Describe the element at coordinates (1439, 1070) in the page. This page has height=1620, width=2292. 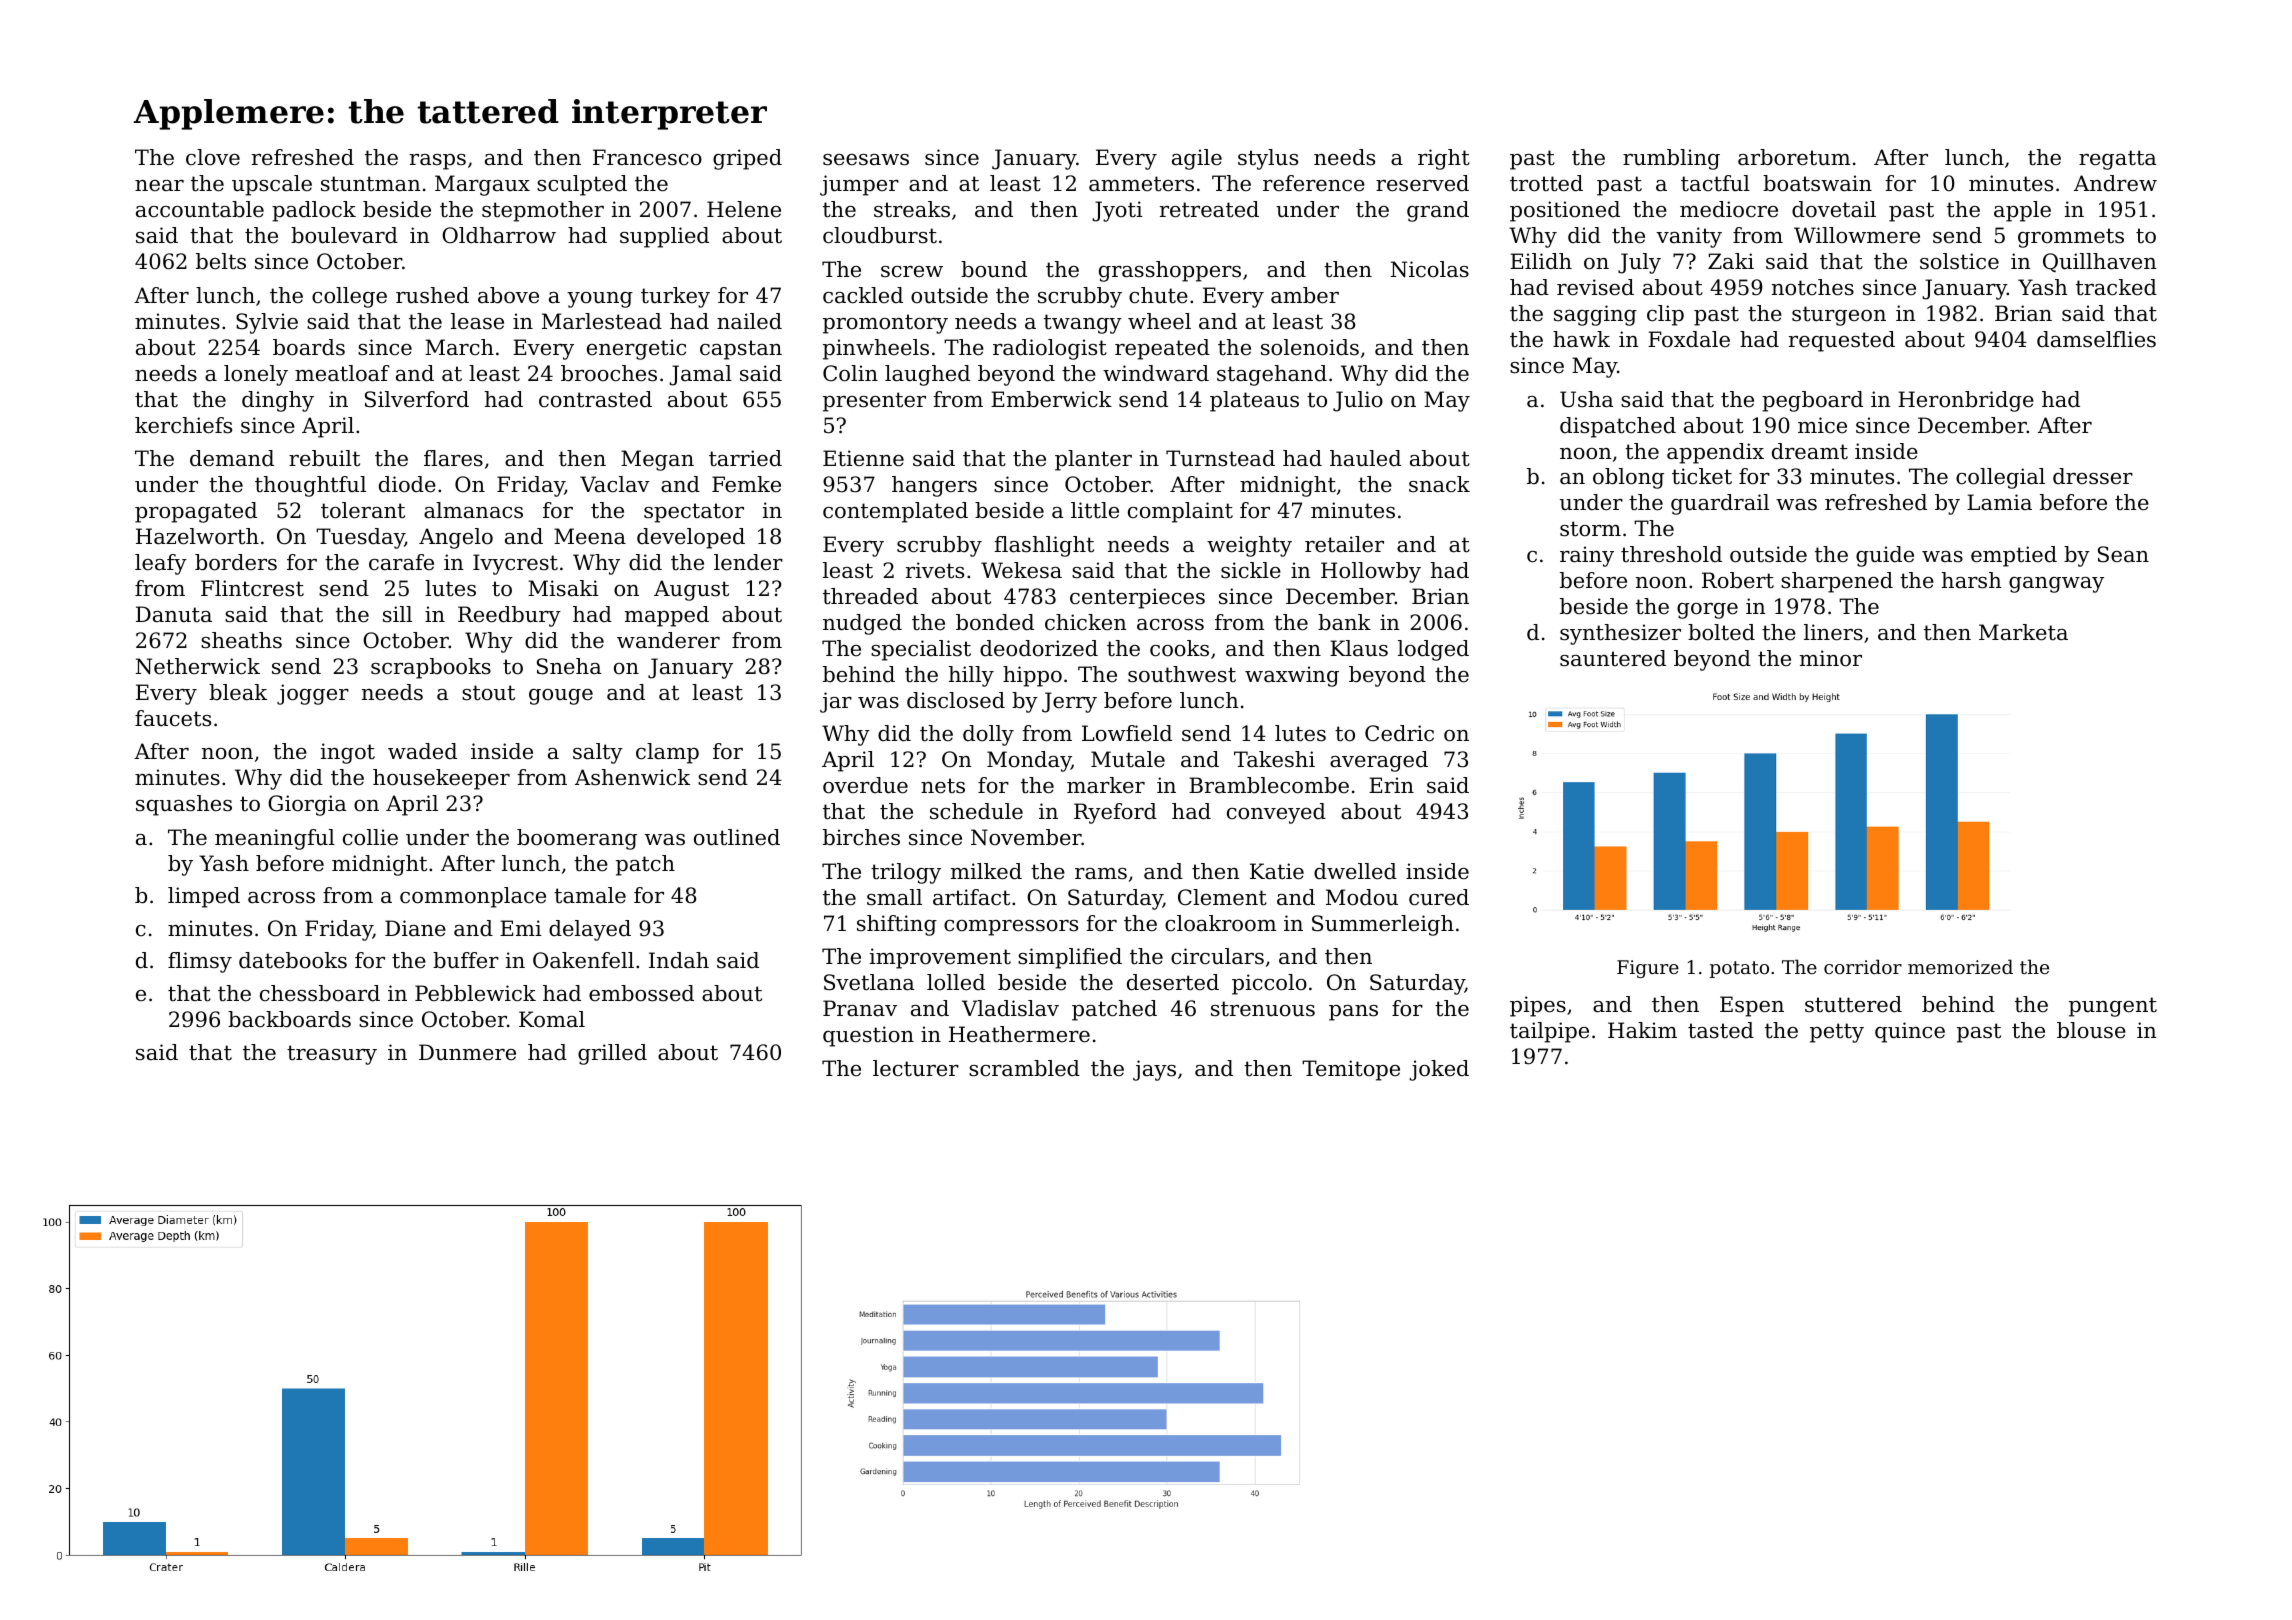
I see `joked` at that location.
